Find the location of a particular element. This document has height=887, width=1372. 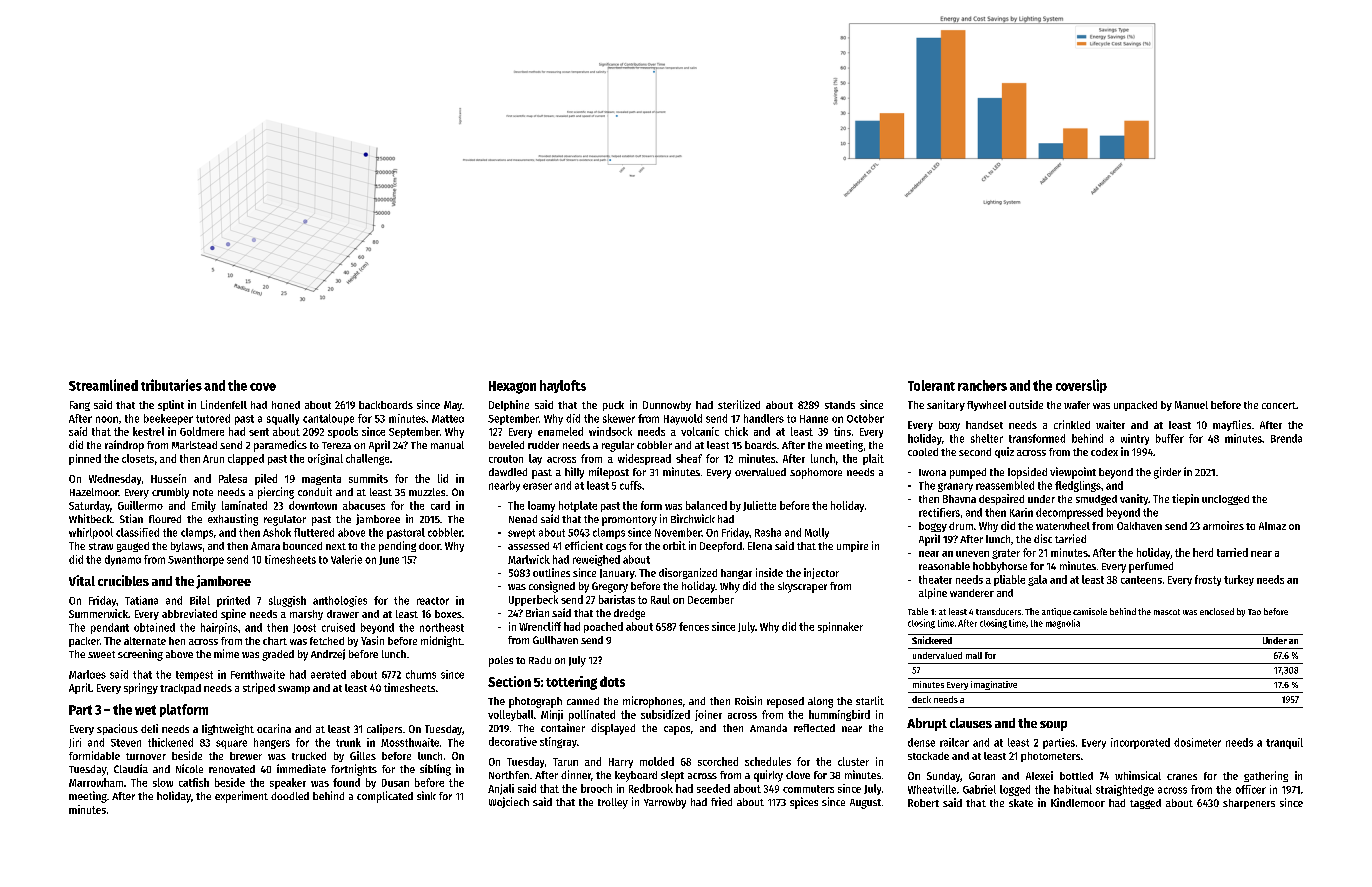

plait is located at coordinates (873, 459).
